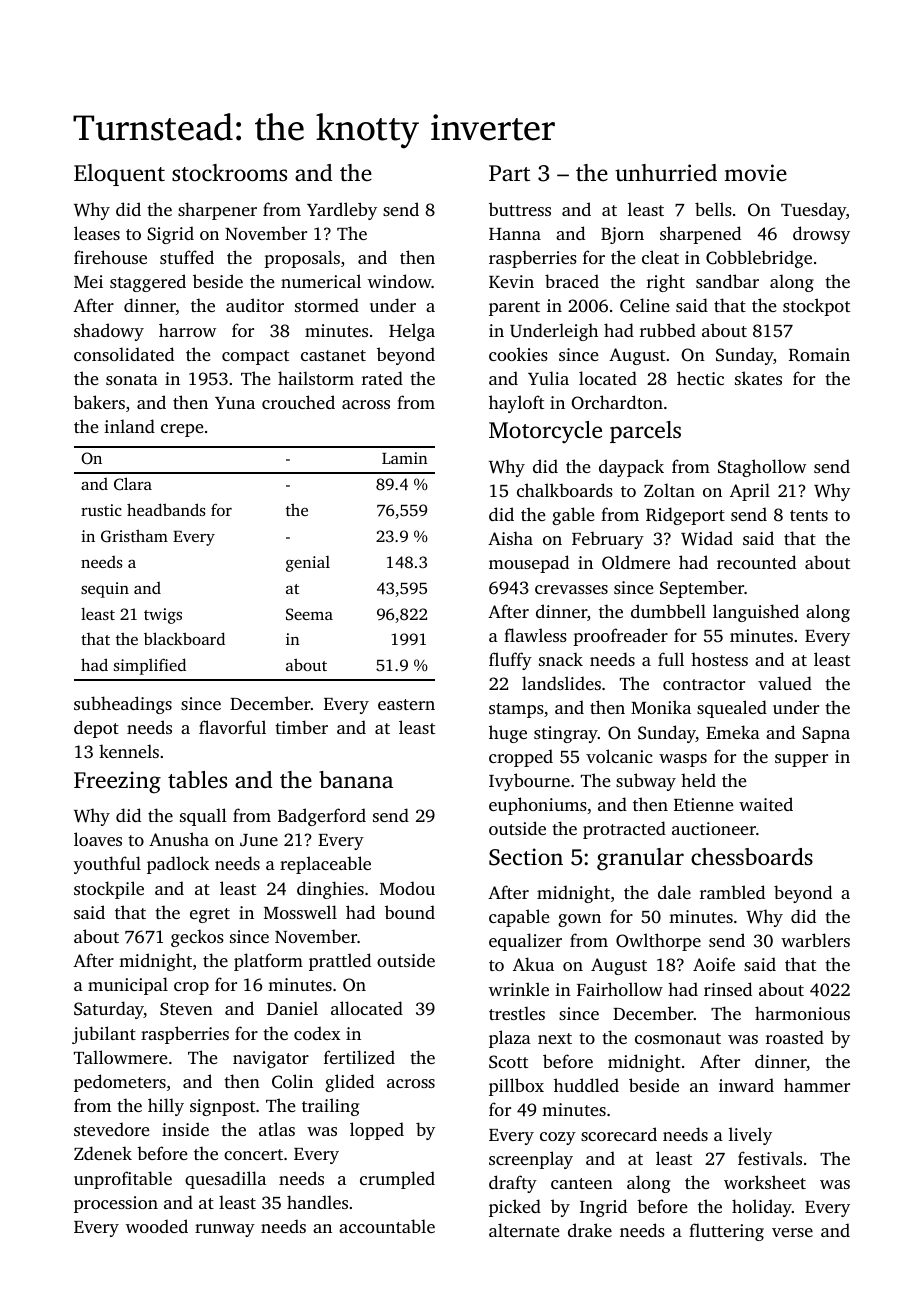 This screenshot has width=924, height=1311. Describe the element at coordinates (101, 510) in the screenshot. I see `rustic` at that location.
